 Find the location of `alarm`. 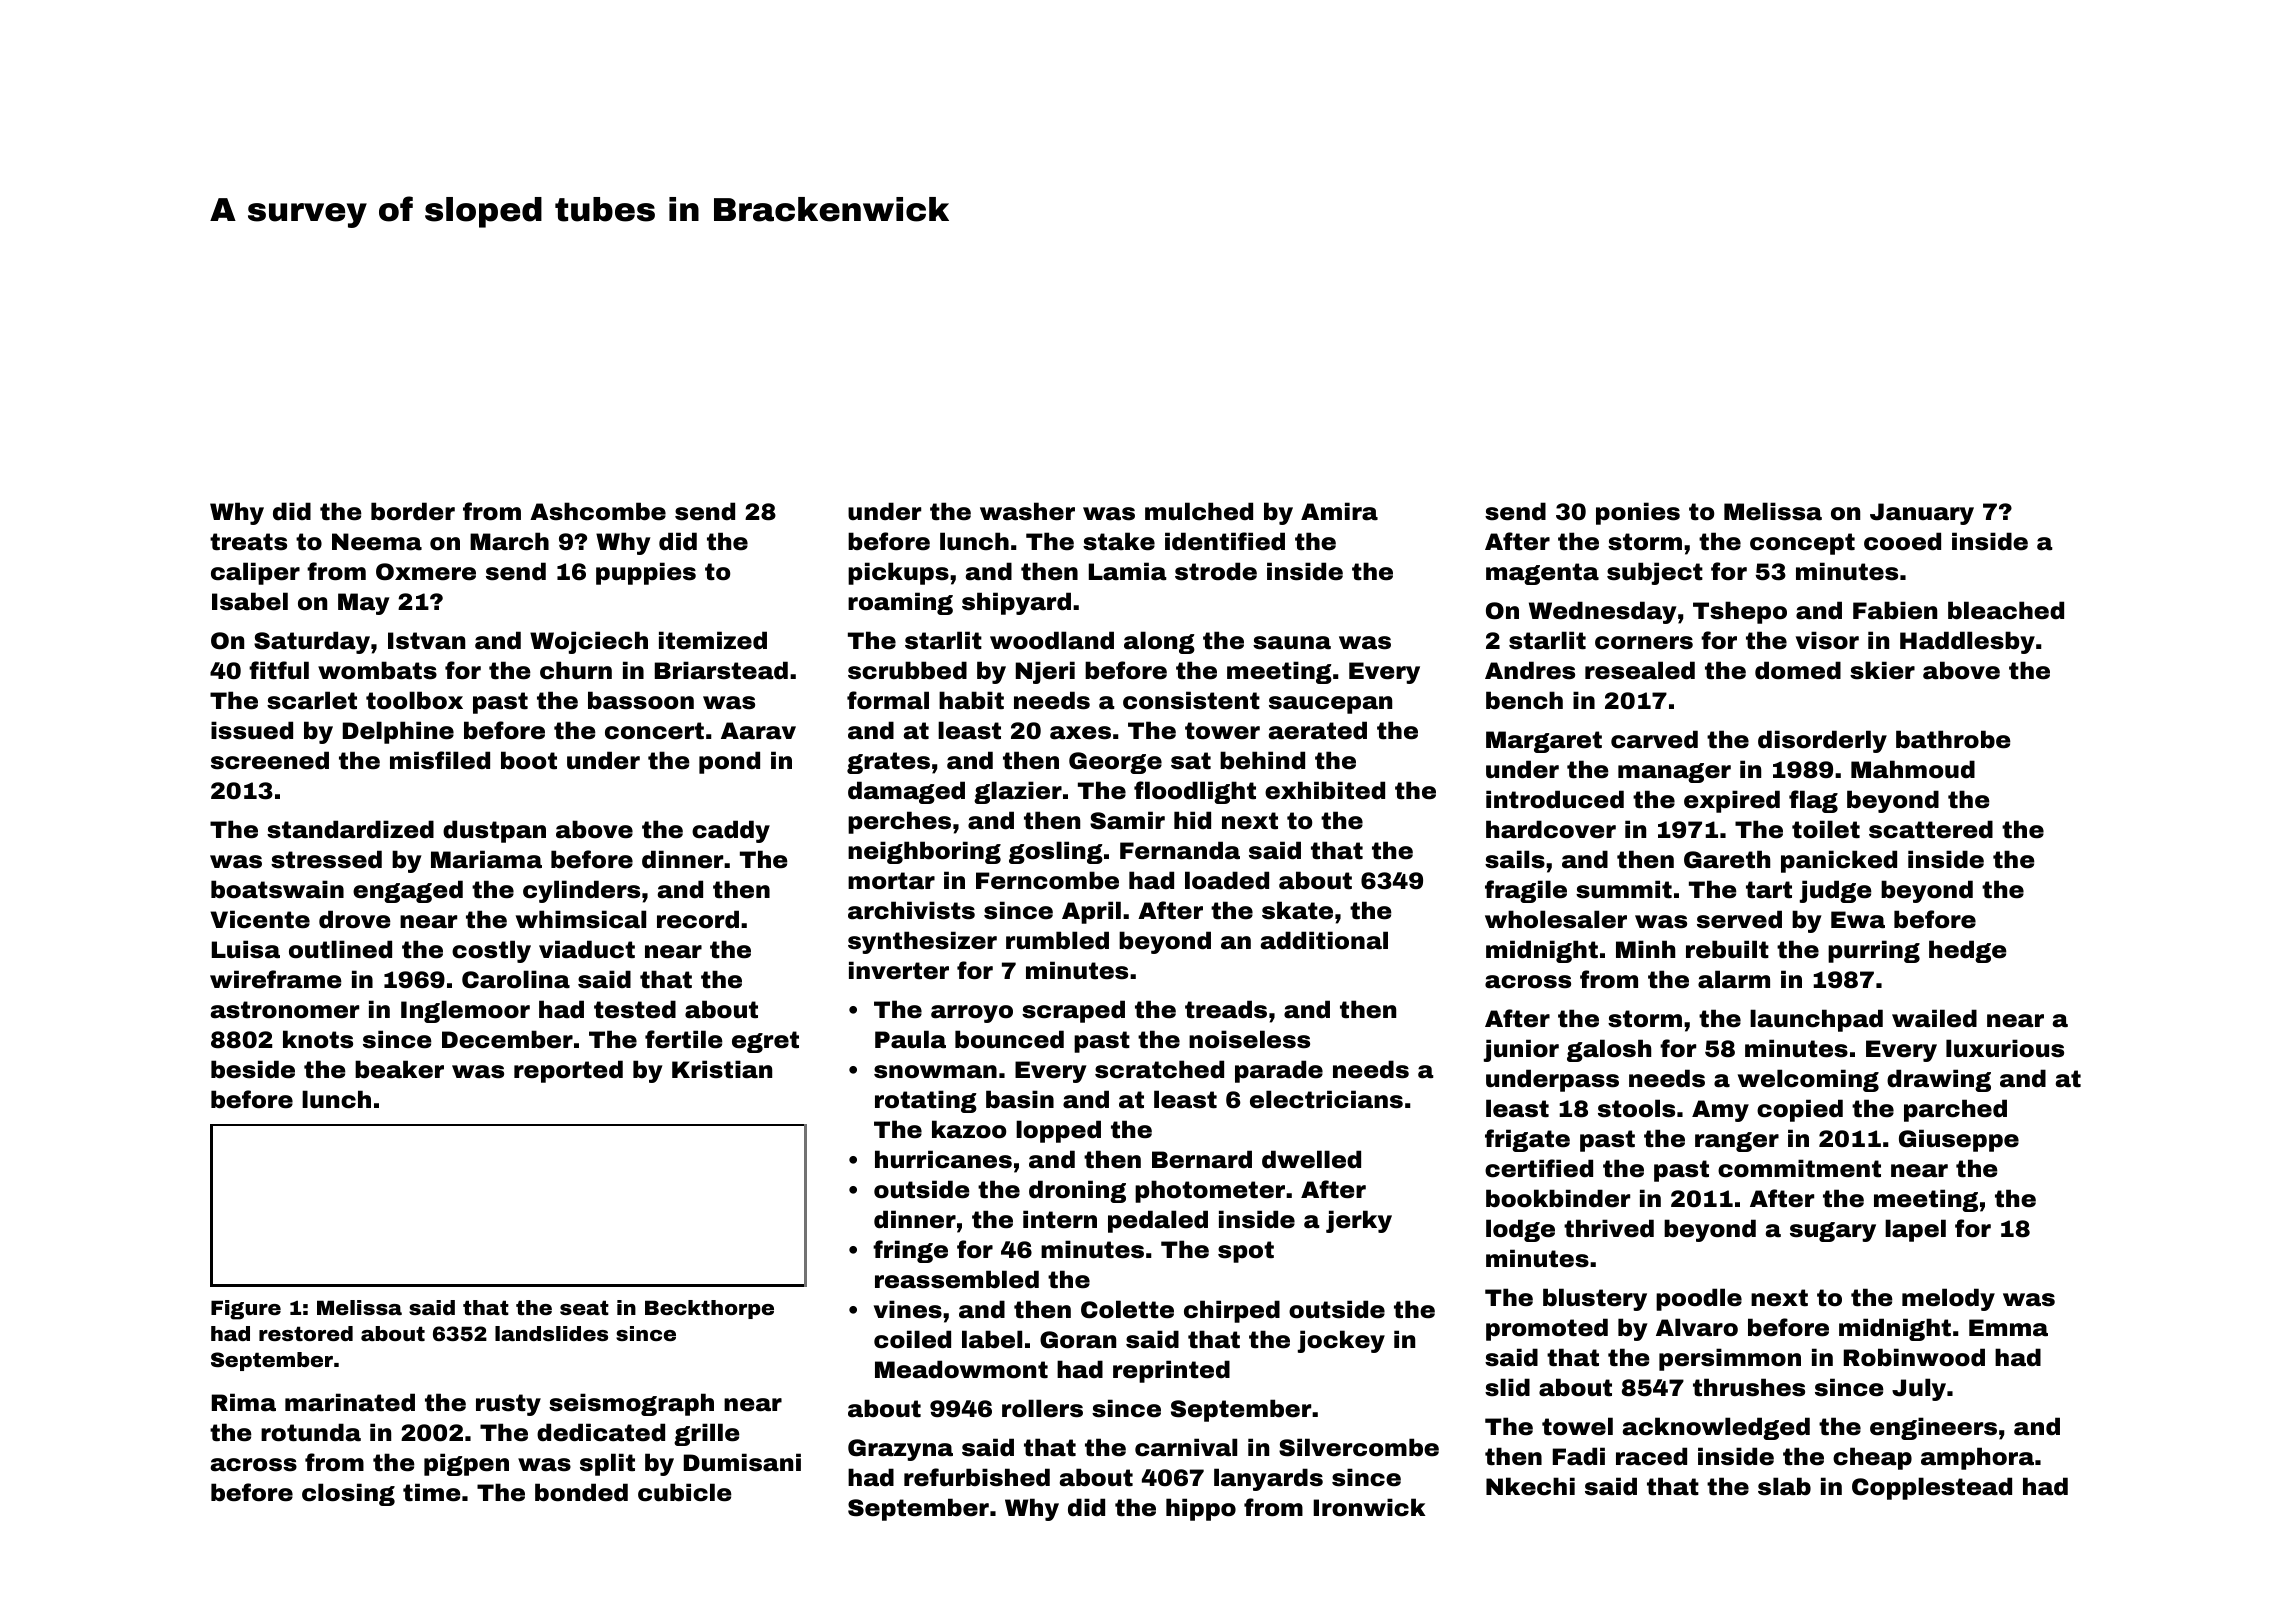

alarm is located at coordinates (1734, 979).
